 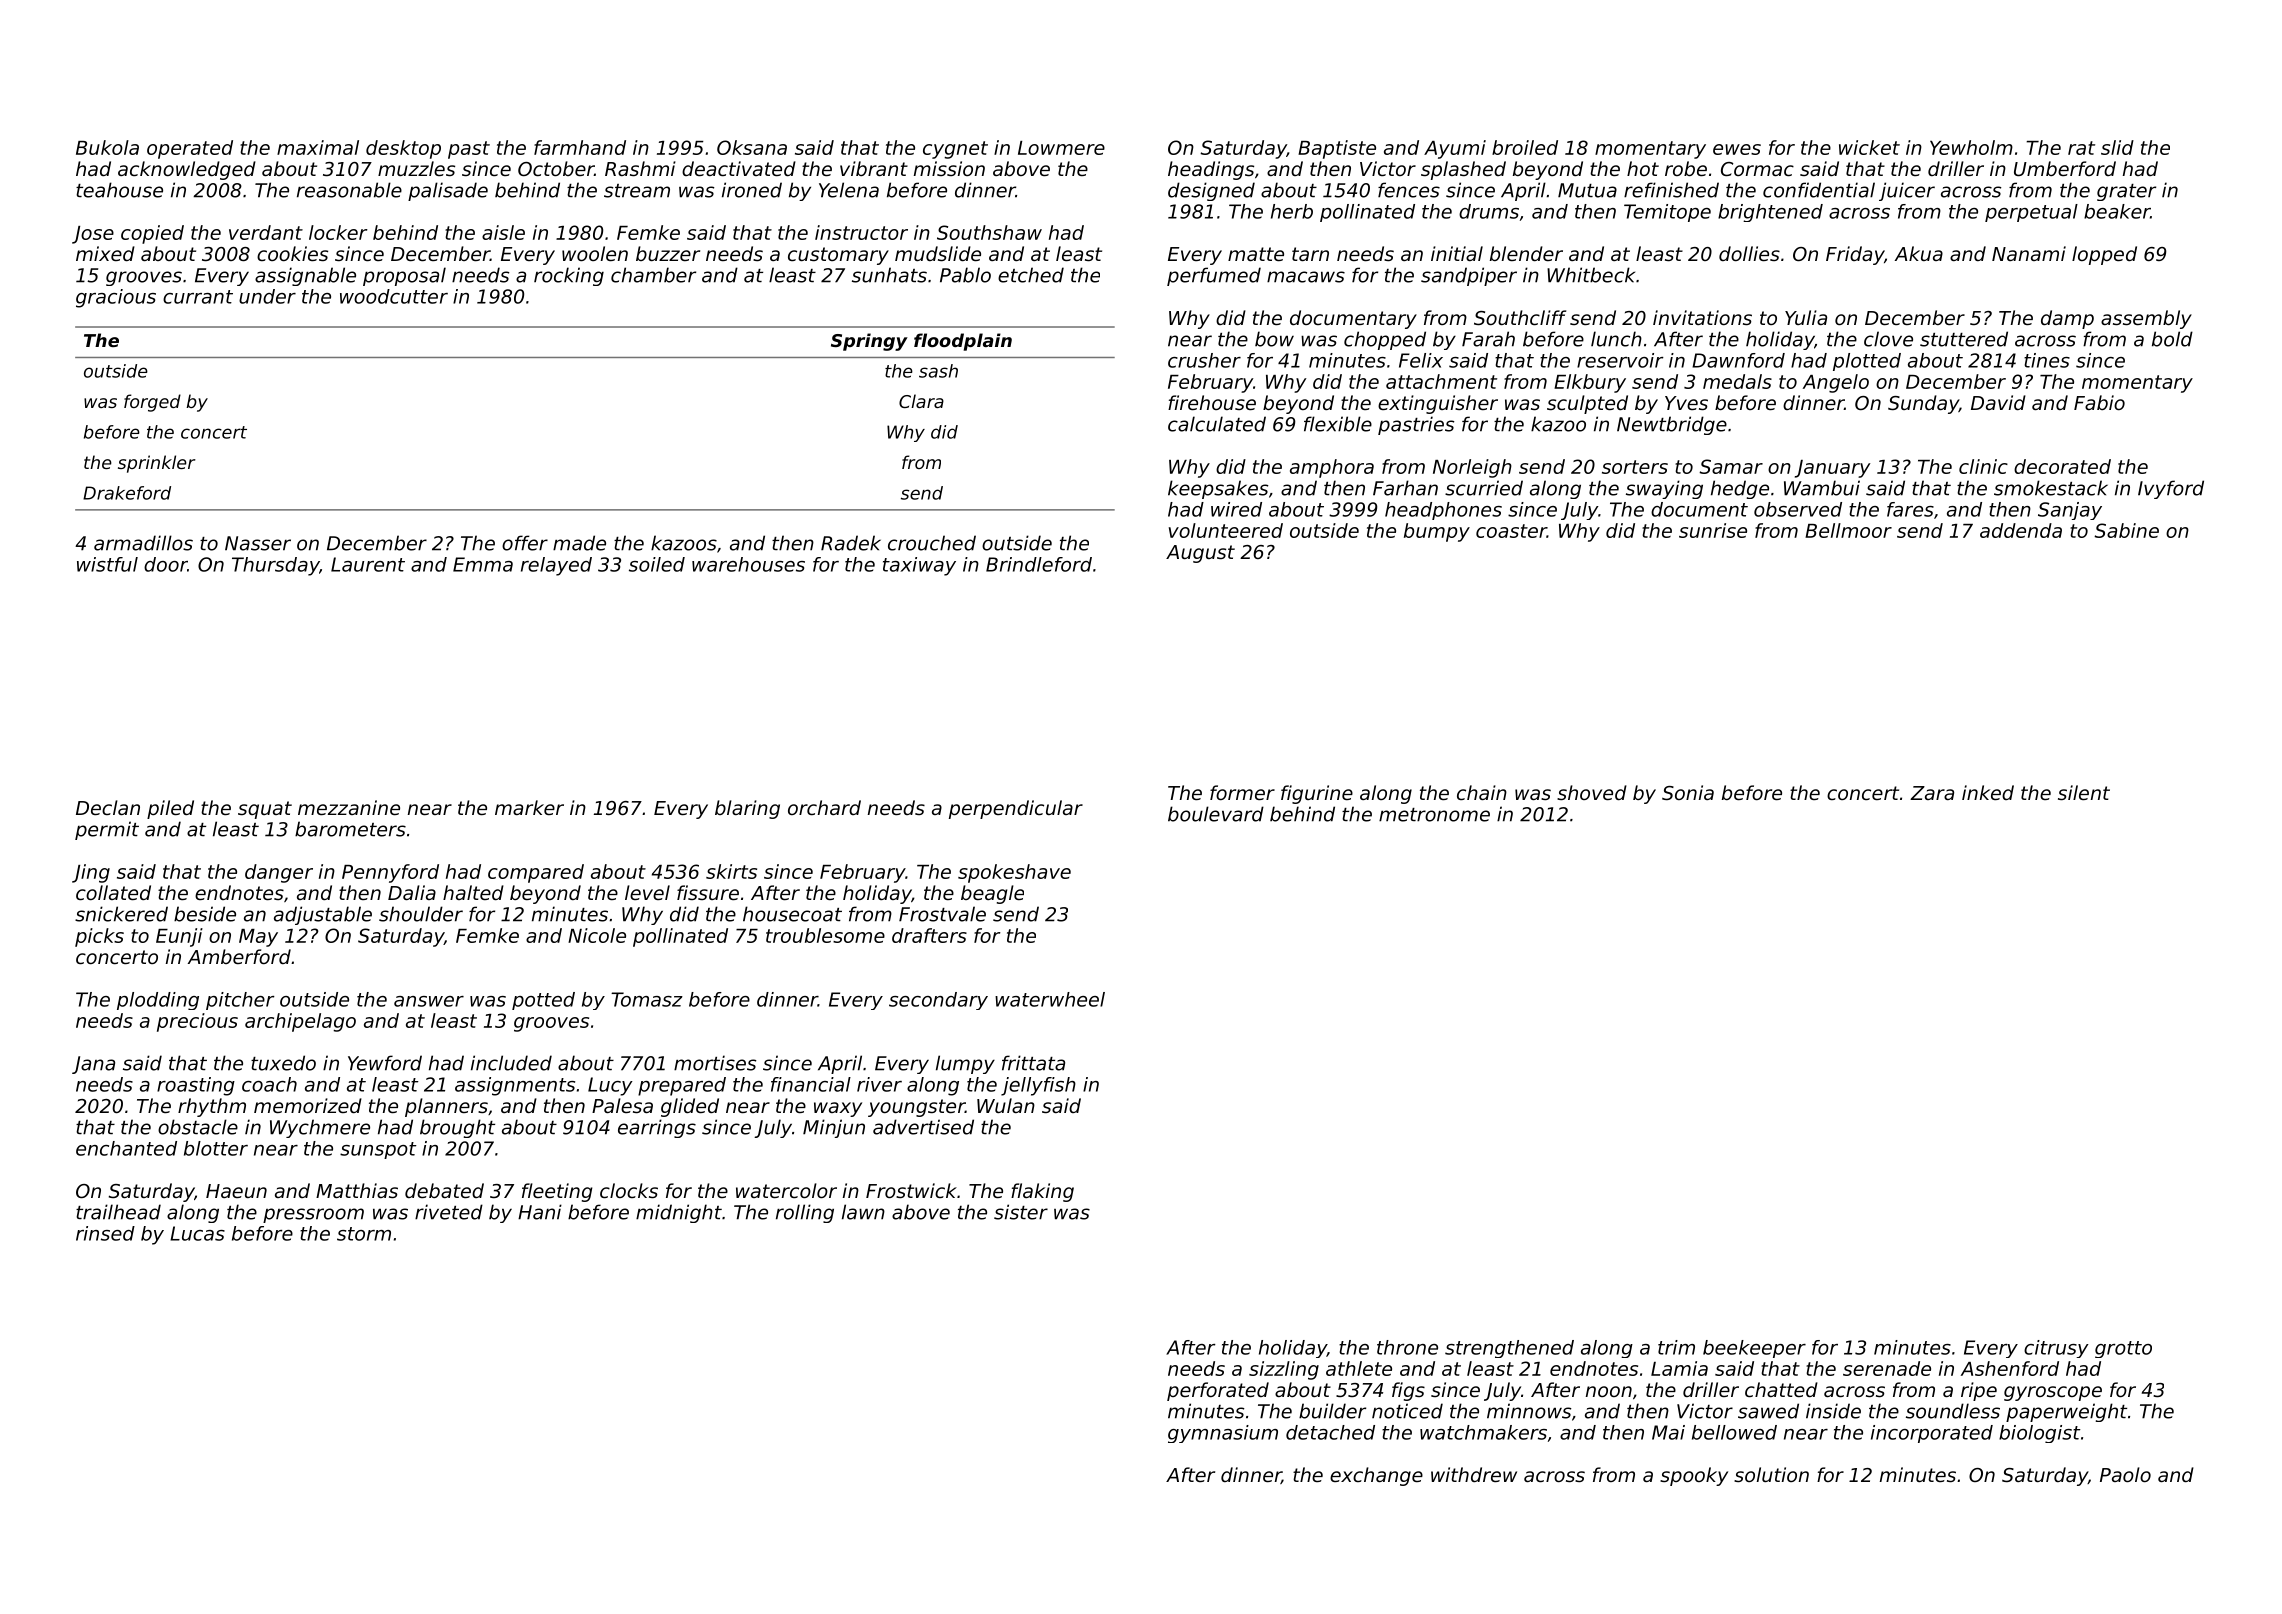 What do you see at coordinates (2067, 319) in the screenshot?
I see `damp` at bounding box center [2067, 319].
